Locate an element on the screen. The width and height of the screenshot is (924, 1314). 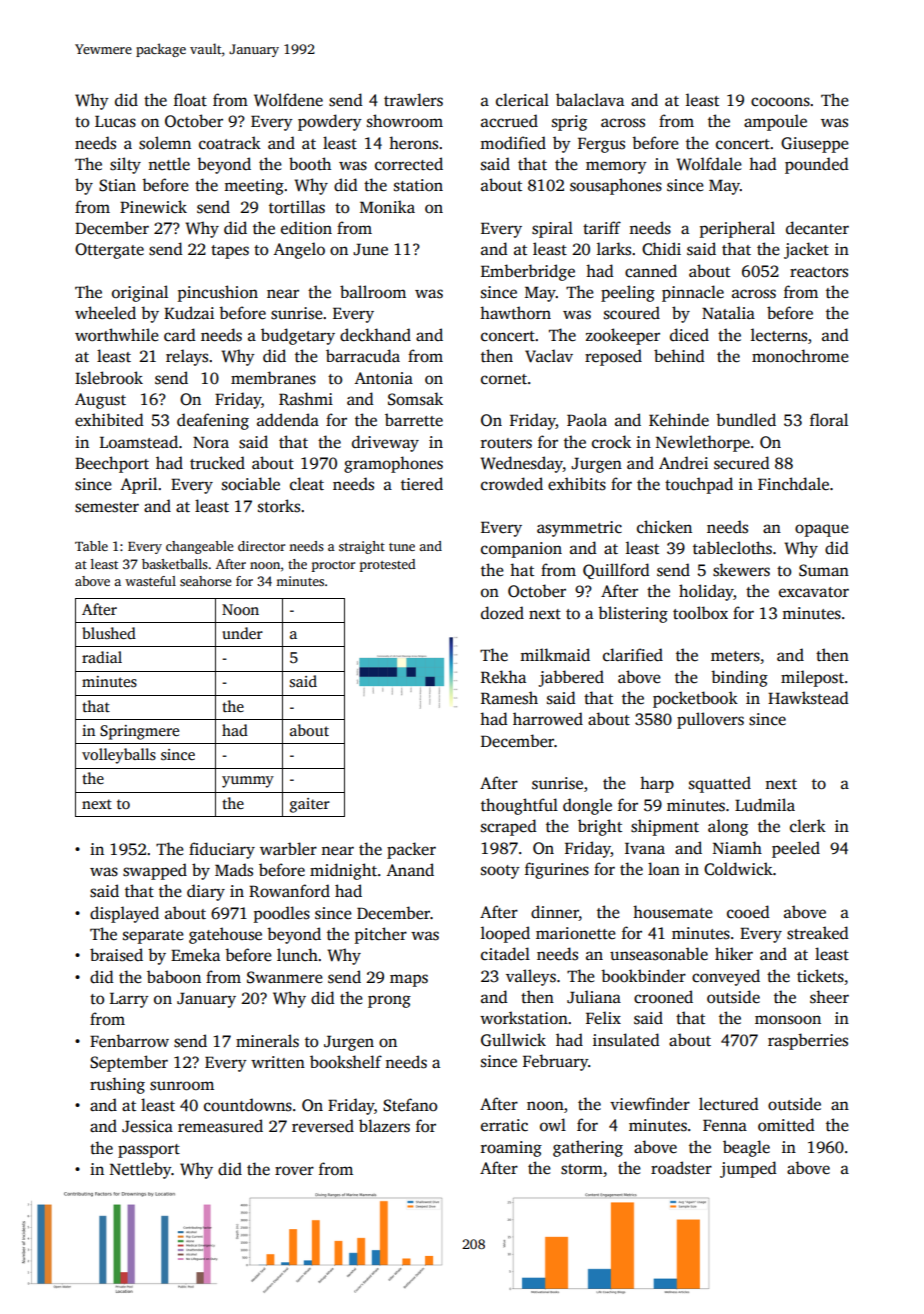
Paola is located at coordinates (587, 419).
